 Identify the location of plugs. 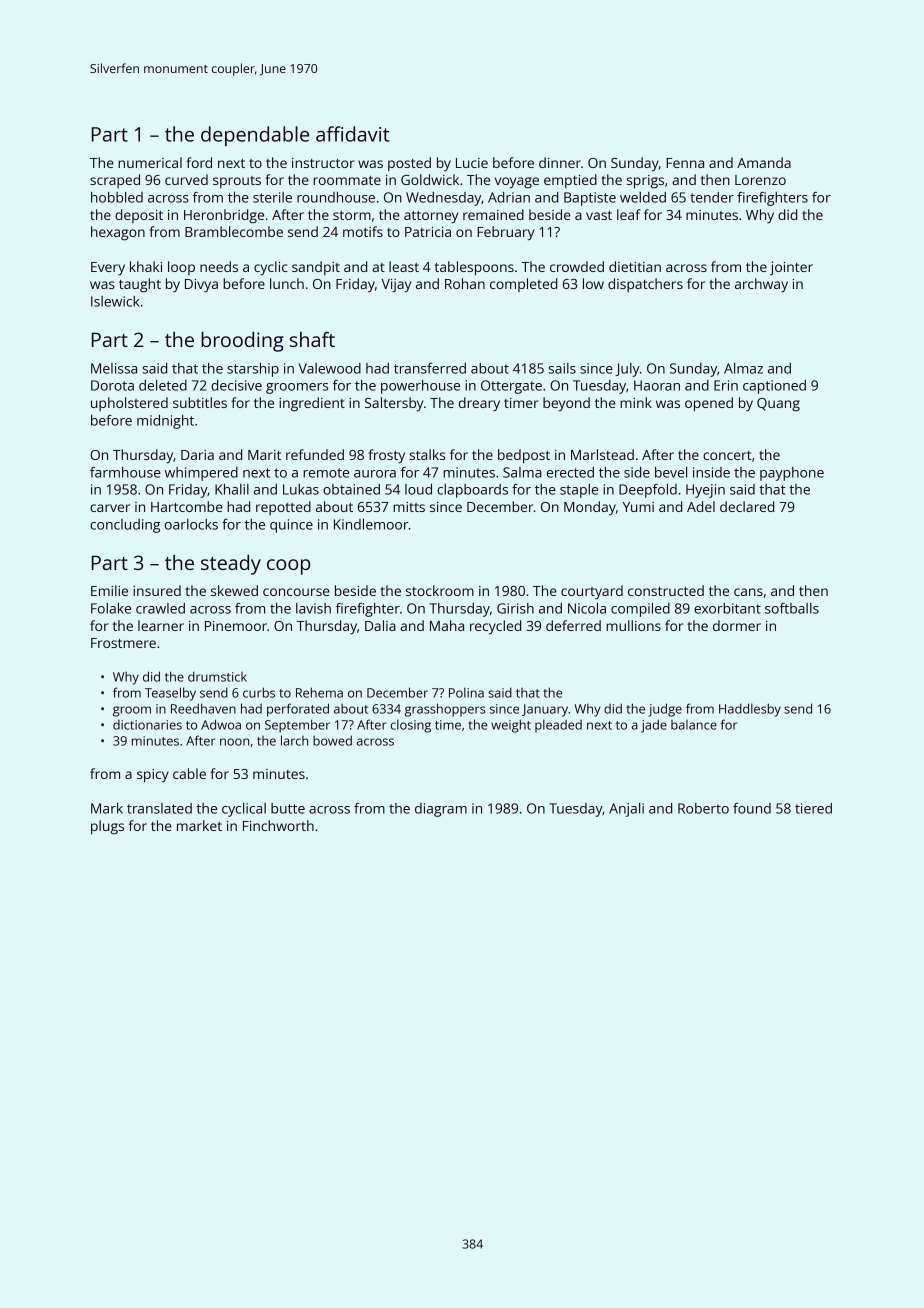
(107, 827).
